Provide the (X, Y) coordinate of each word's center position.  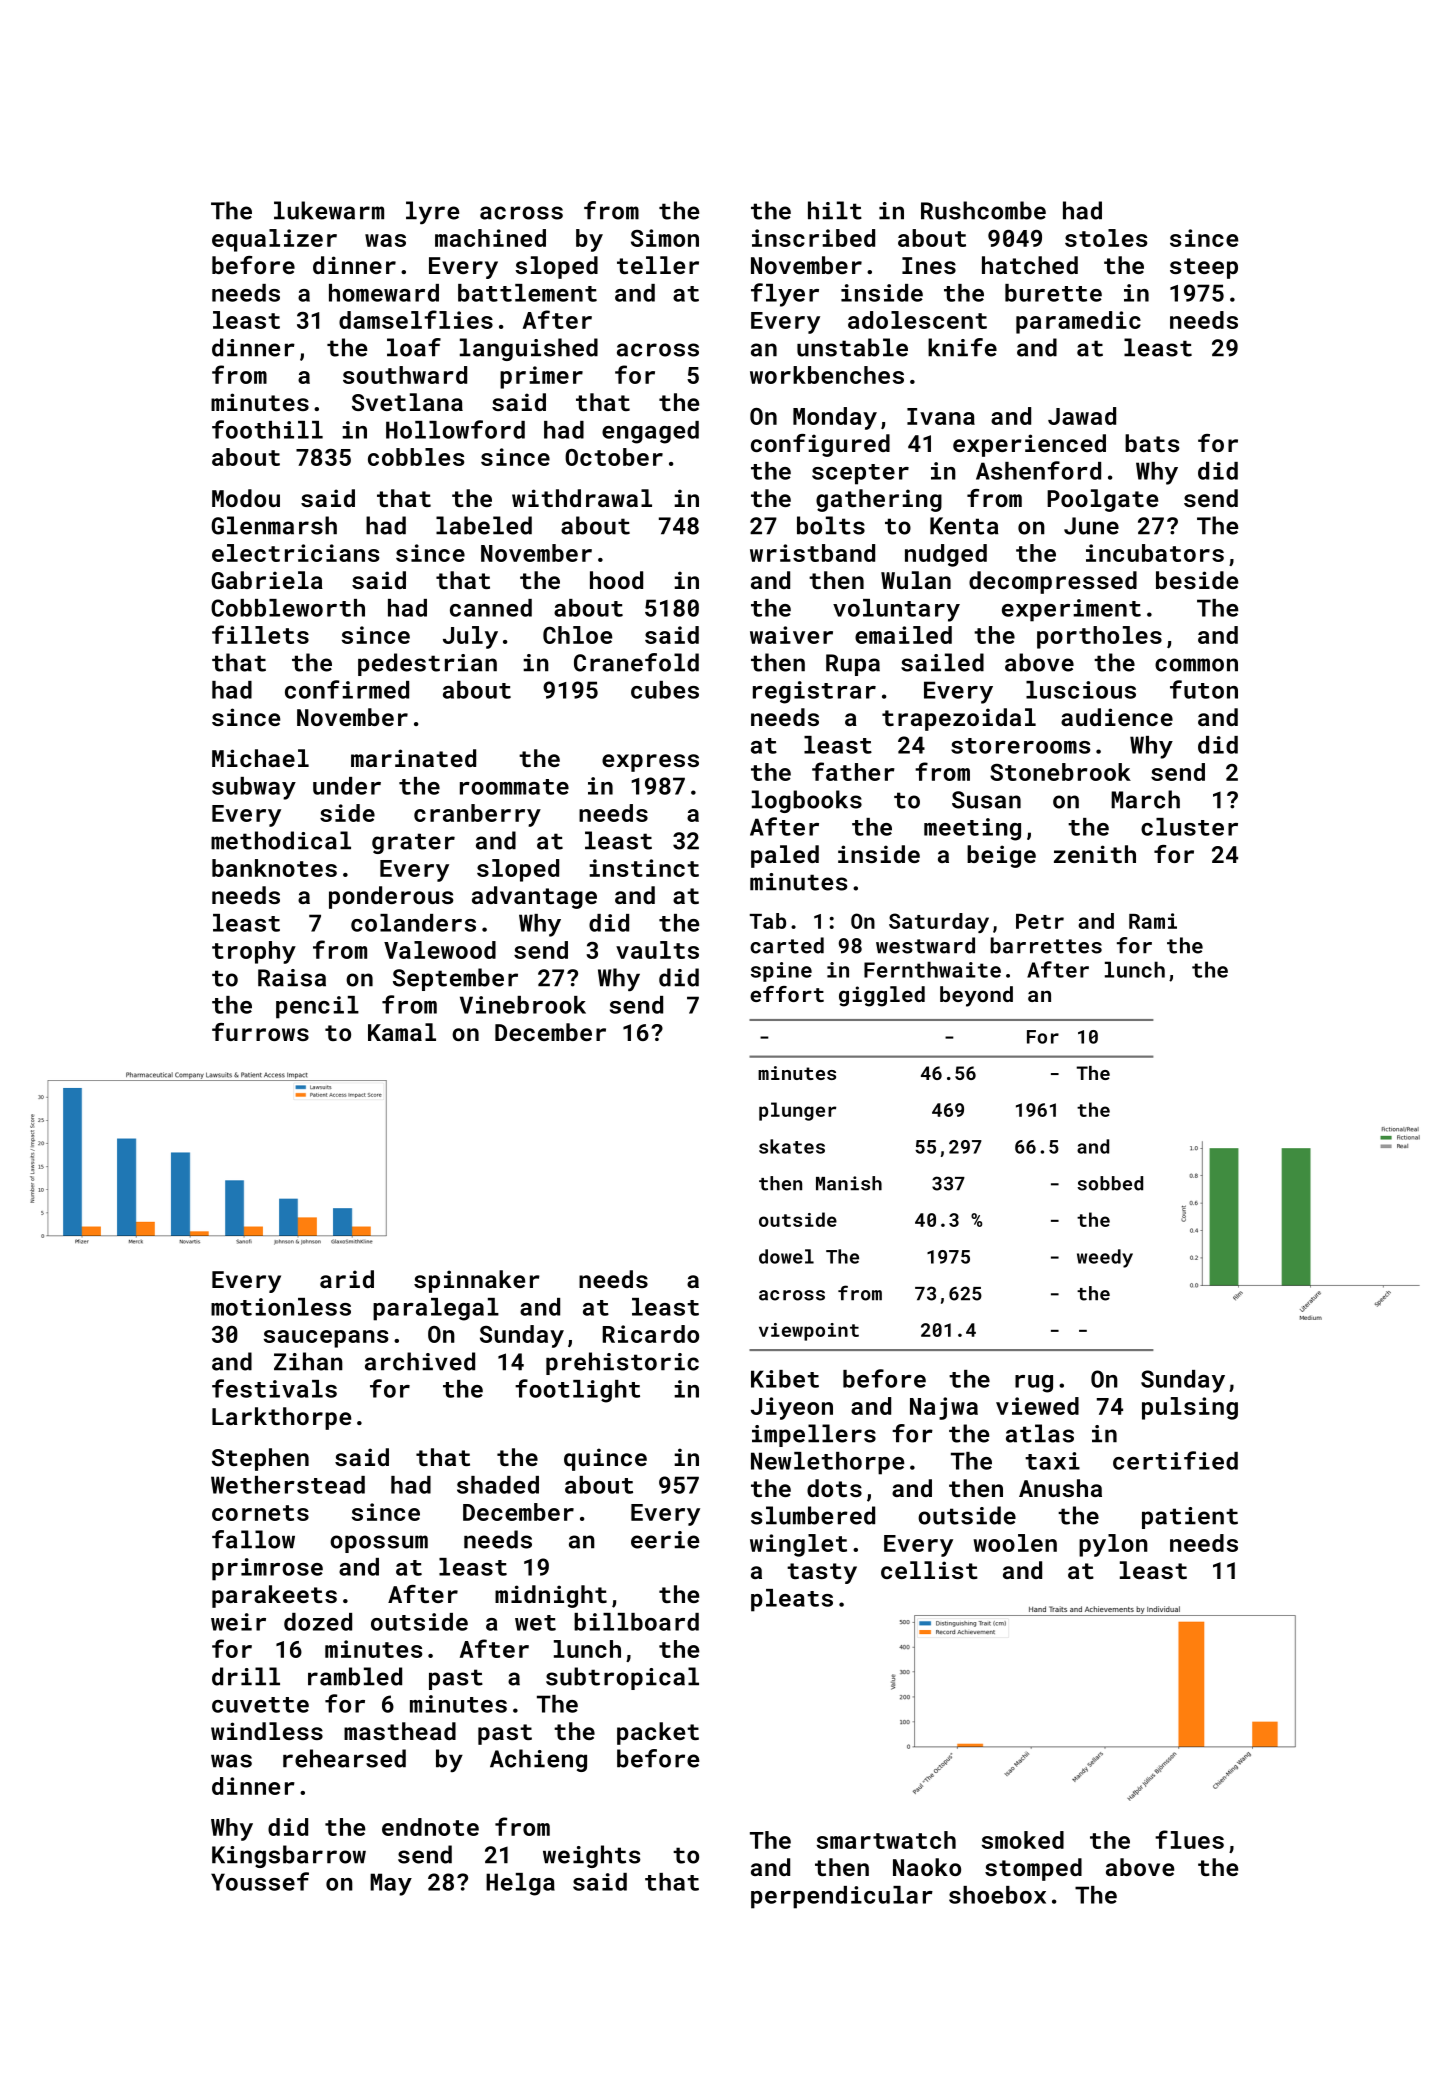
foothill (267, 429)
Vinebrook (523, 1005)
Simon (665, 238)
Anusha (1060, 1488)
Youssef (260, 1881)
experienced (1029, 445)
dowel (786, 1256)
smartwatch (886, 1840)
